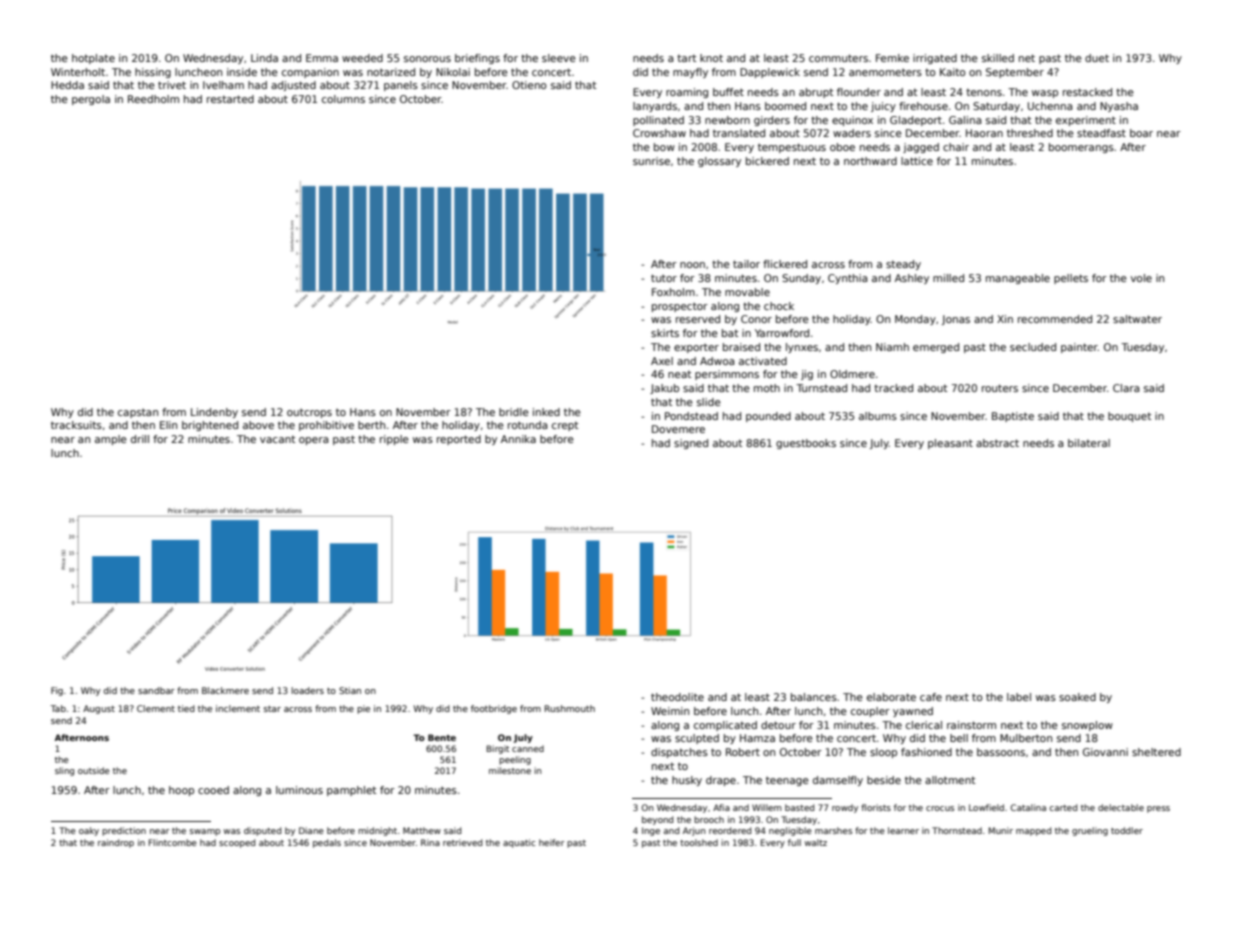 The width and height of the image is (1233, 952). Describe the element at coordinates (1089, 443) in the image. I see `bilateral` at that location.
